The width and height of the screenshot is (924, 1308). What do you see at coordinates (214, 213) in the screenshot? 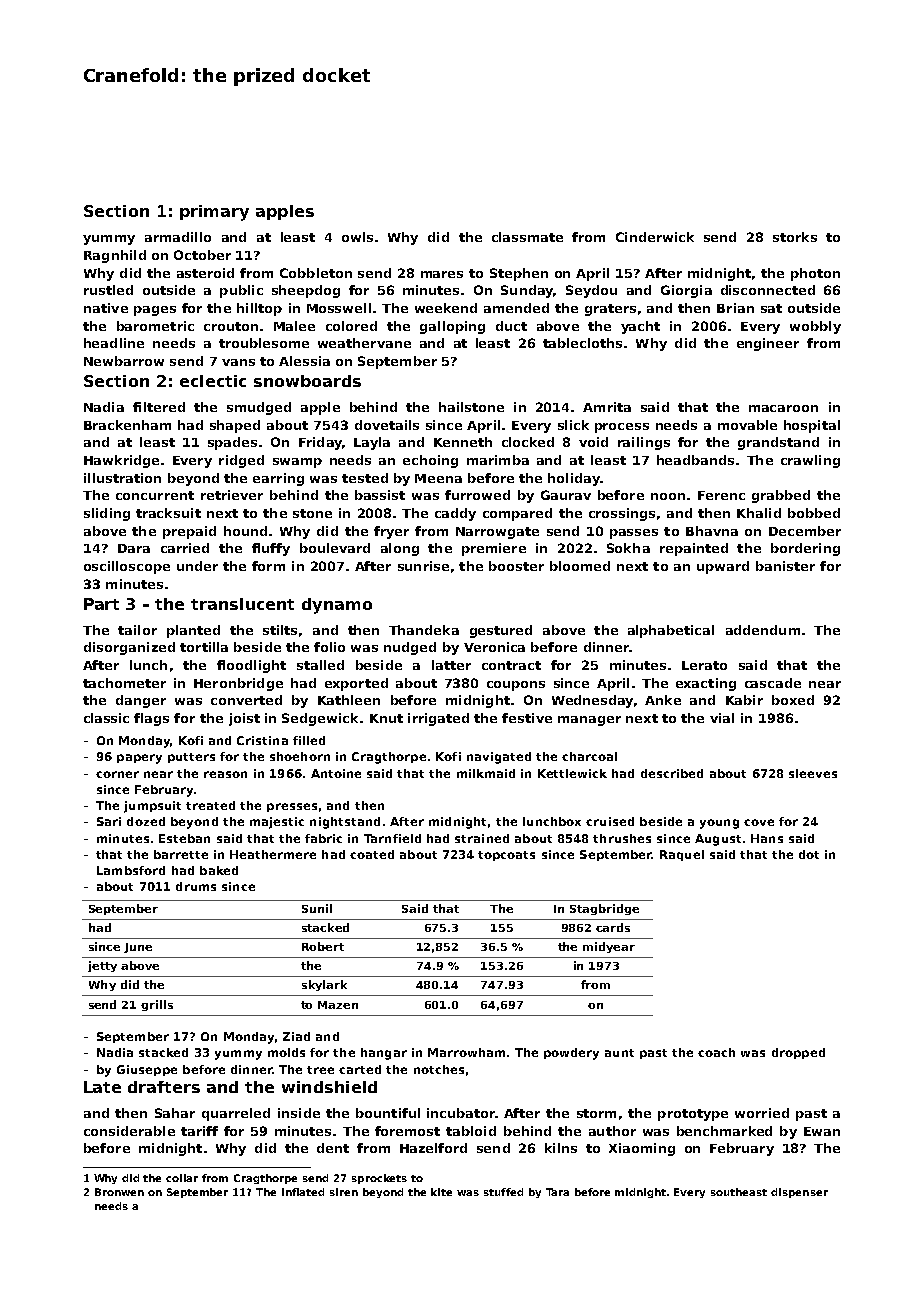
I see `primary` at bounding box center [214, 213].
